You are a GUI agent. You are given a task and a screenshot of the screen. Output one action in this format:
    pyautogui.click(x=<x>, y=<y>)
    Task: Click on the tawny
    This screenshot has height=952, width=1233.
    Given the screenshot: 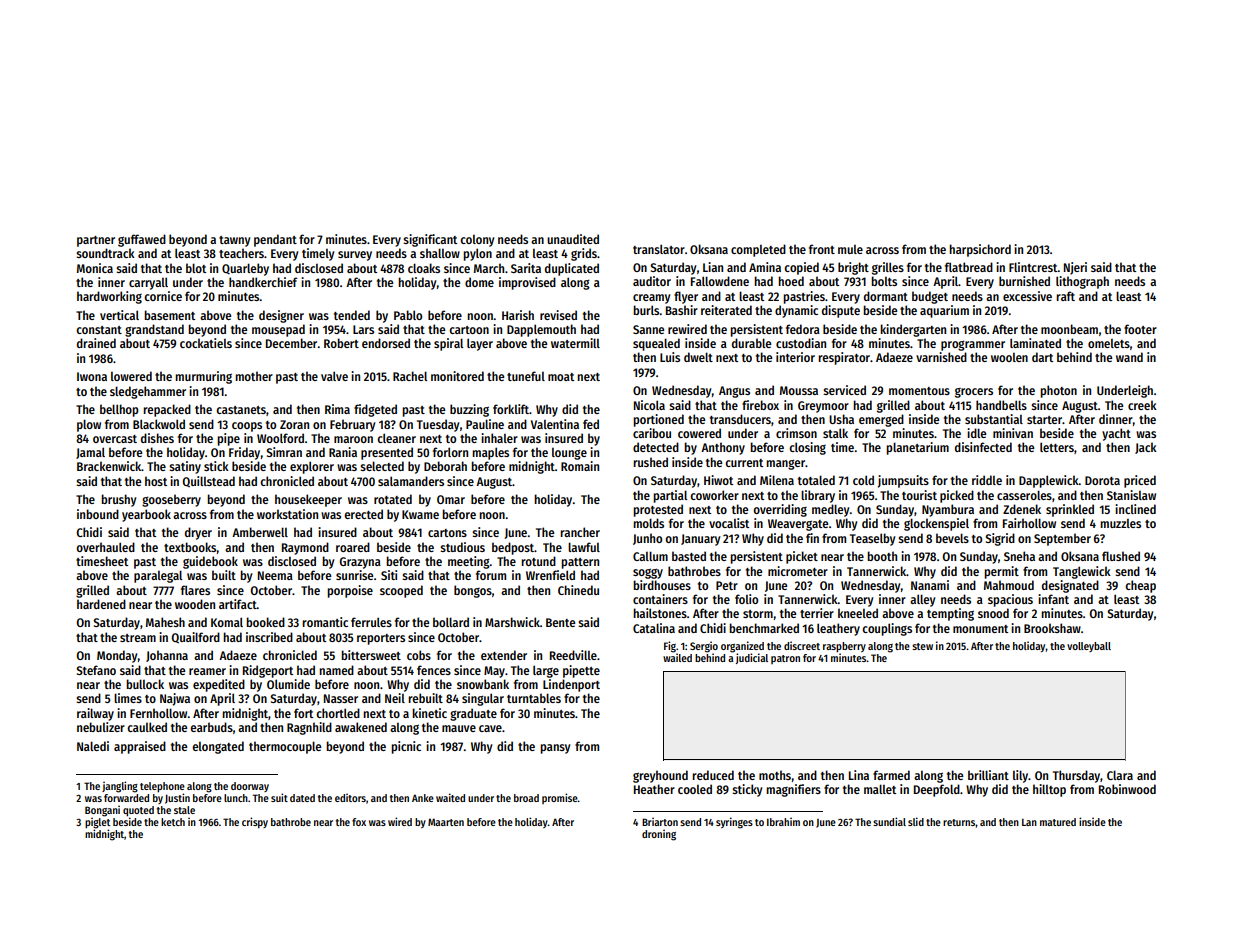 What is the action you would take?
    pyautogui.click(x=234, y=241)
